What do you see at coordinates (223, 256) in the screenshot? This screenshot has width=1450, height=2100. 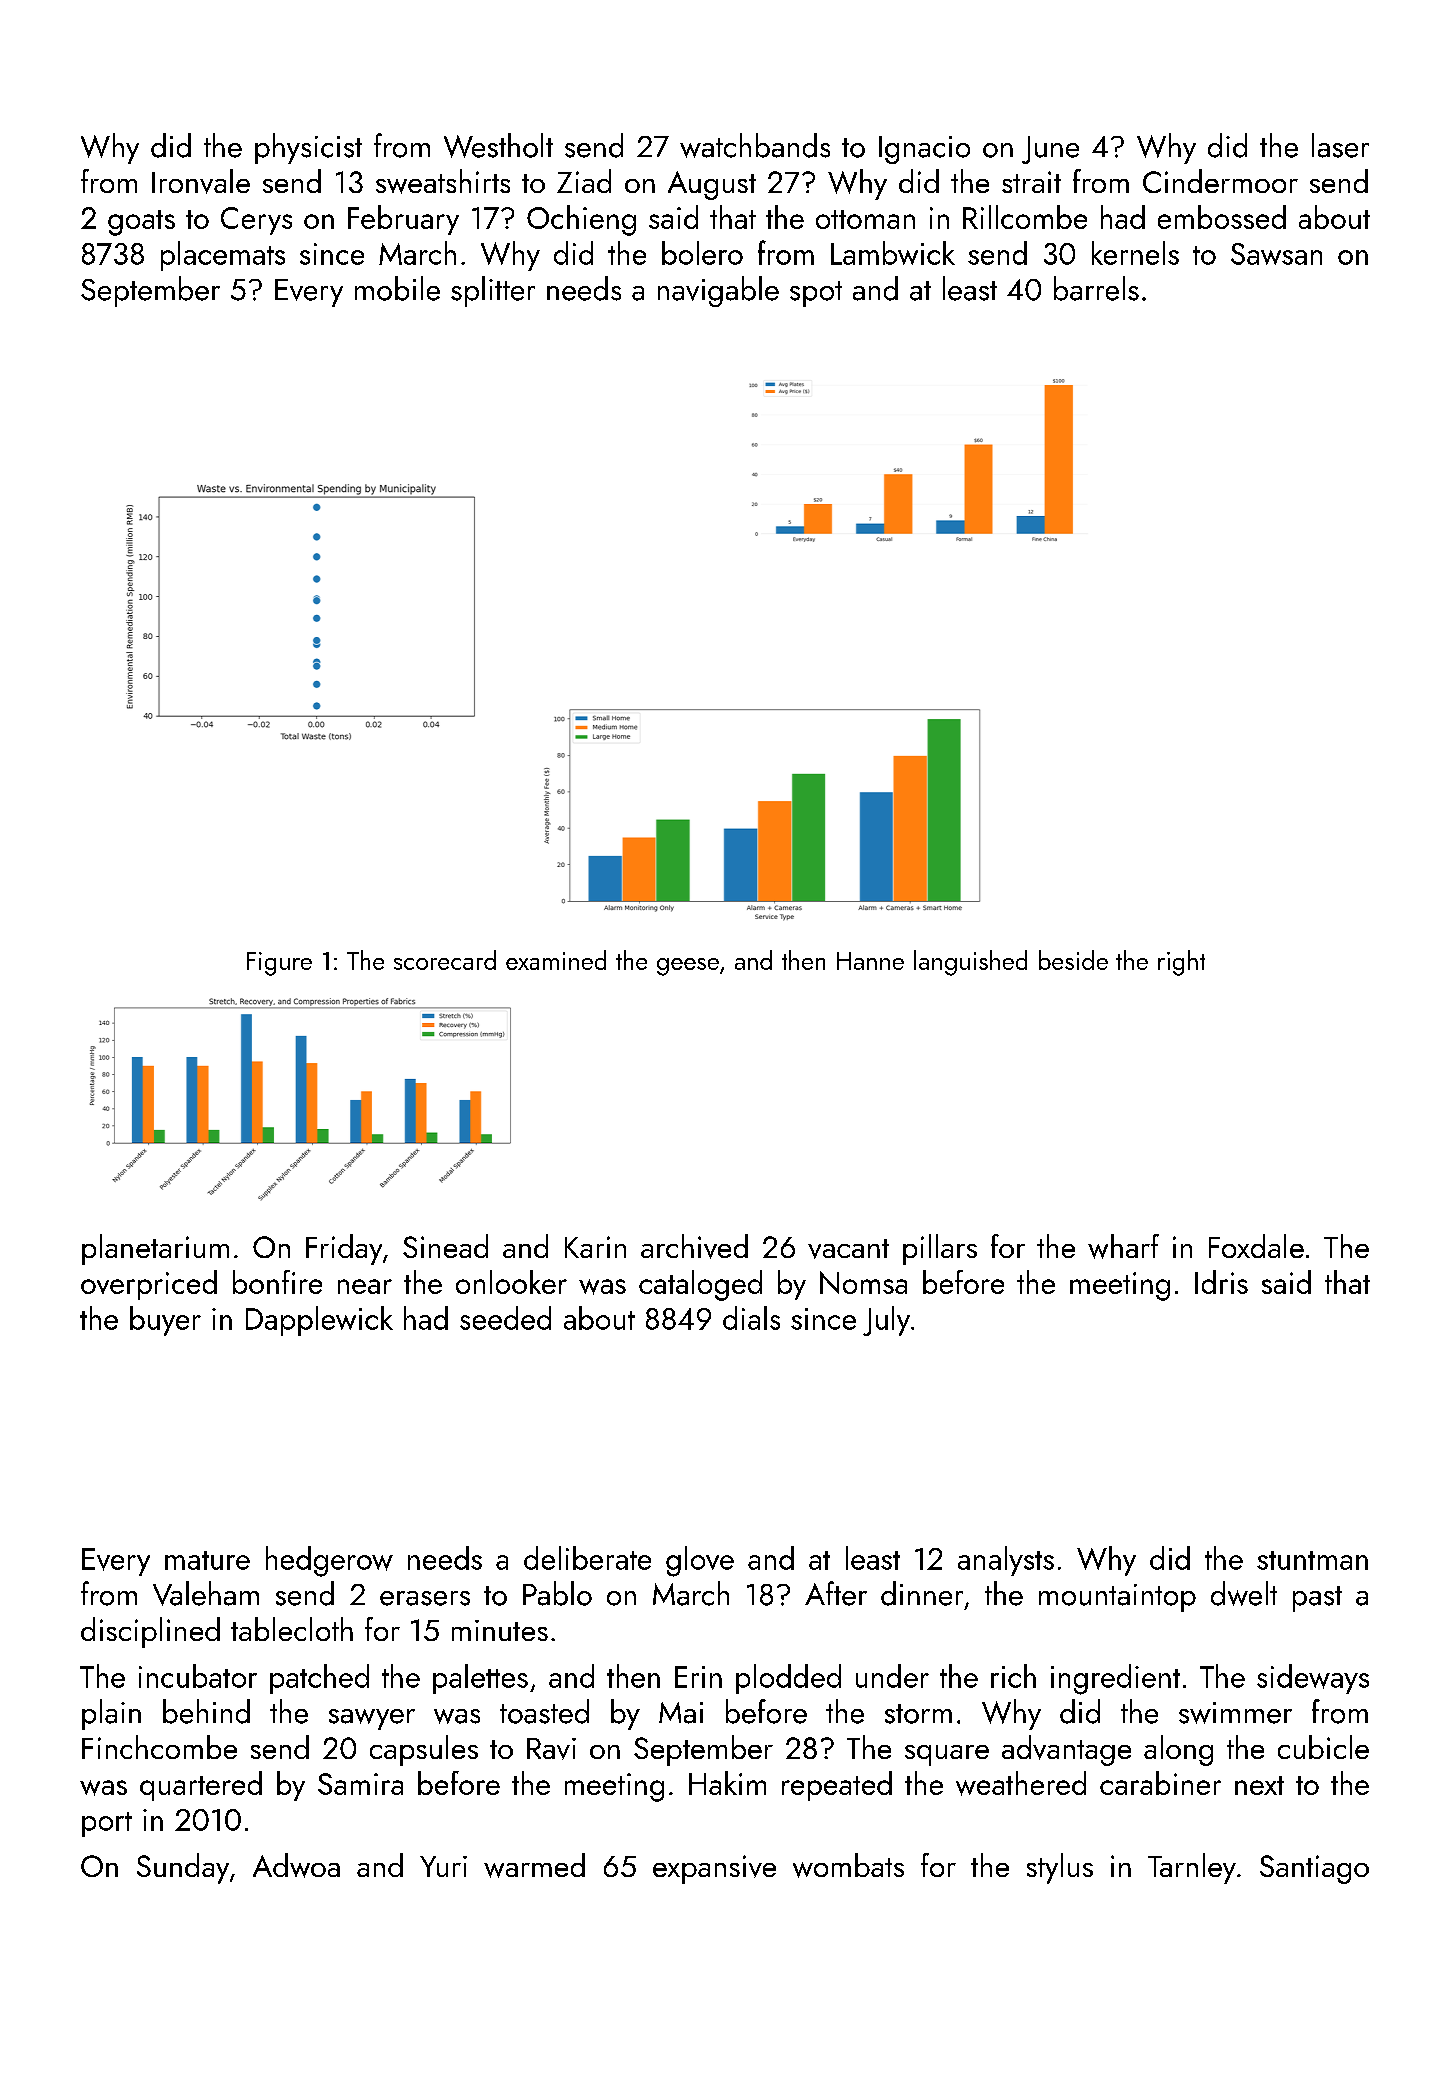 I see `placemats` at bounding box center [223, 256].
